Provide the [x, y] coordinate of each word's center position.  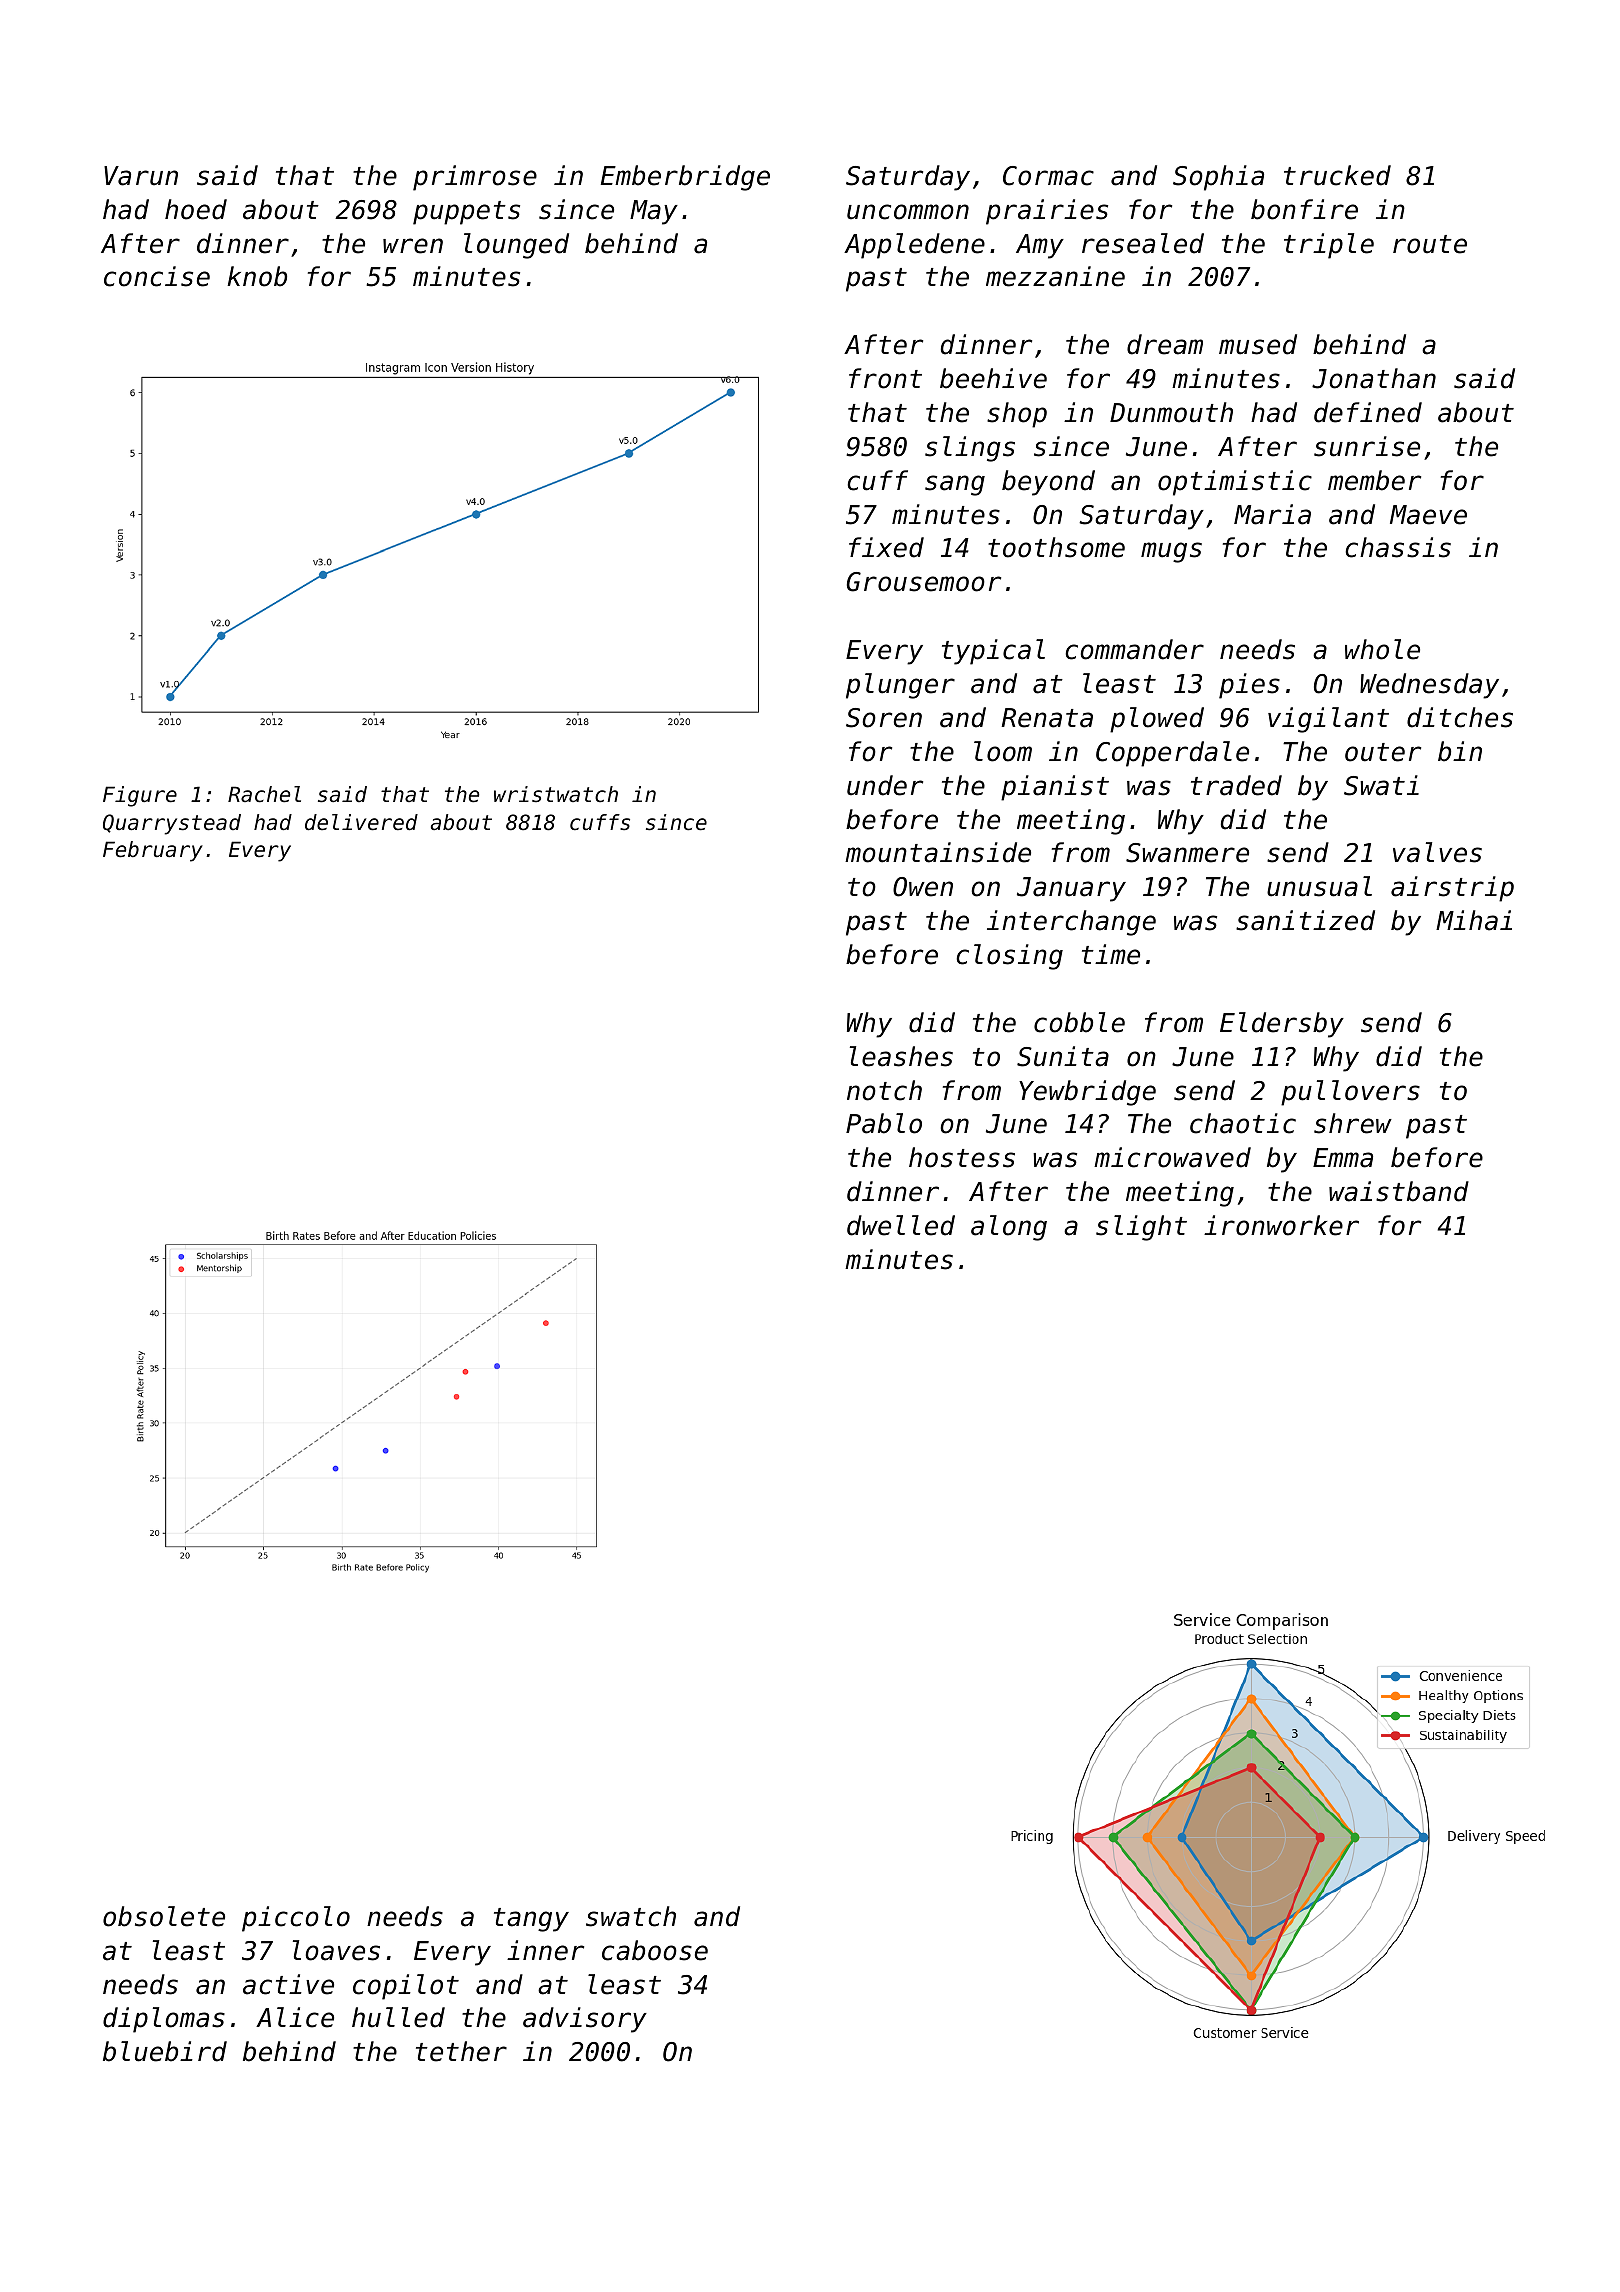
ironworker [1281, 1225]
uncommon [908, 212]
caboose [655, 1950]
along [1009, 1228]
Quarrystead [172, 824]
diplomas [164, 2020]
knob [257, 276]
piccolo [296, 1919]
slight [1141, 1228]
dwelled [901, 1225]
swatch [631, 1916]
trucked [1337, 175]
